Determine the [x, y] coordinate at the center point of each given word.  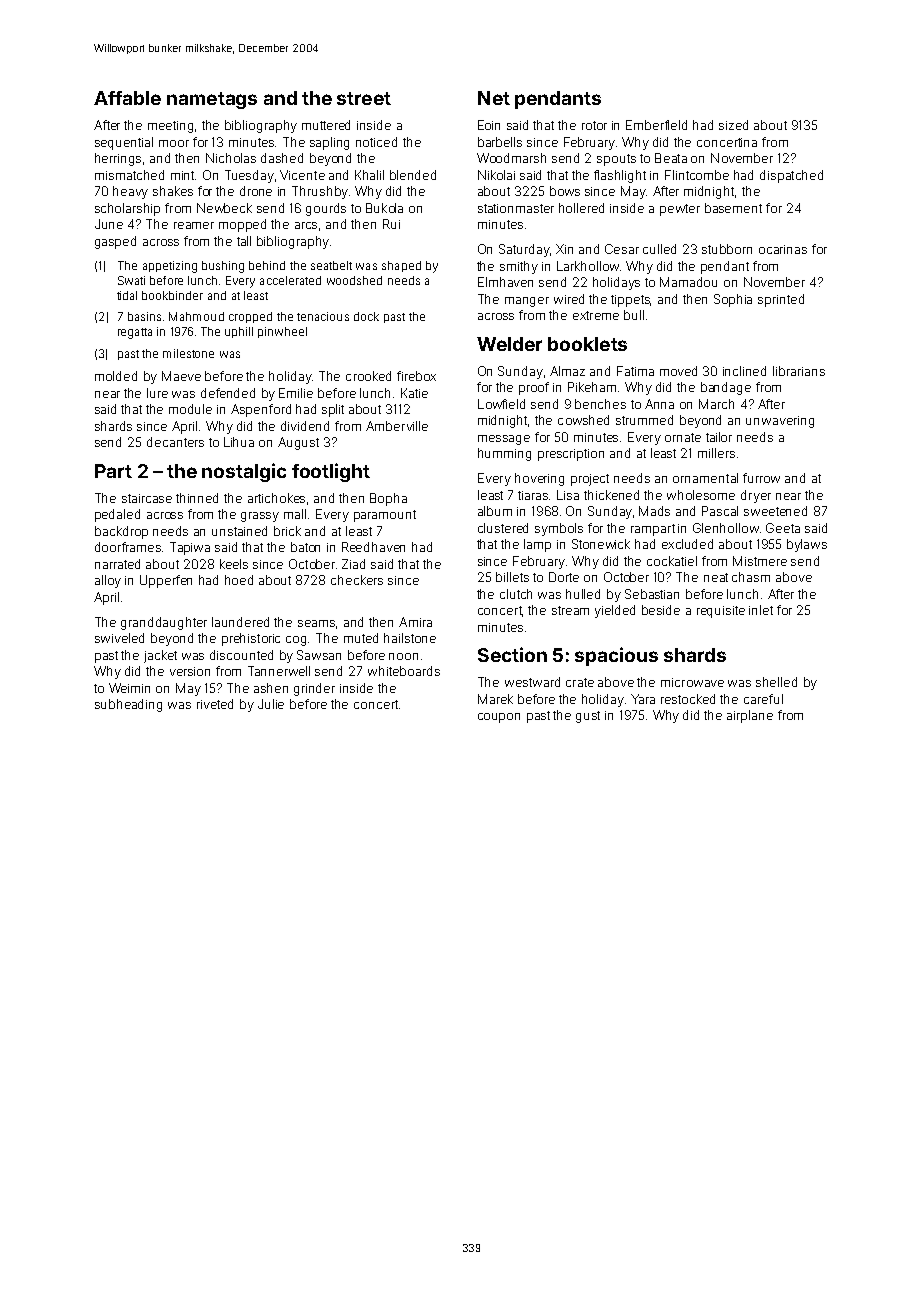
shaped [401, 266]
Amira [415, 622]
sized [733, 125]
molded [116, 376]
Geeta [783, 528]
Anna [659, 404]
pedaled [117, 515]
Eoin [489, 125]
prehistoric [251, 639]
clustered [503, 528]
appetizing [170, 267]
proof [534, 388]
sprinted [781, 300]
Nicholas [231, 158]
